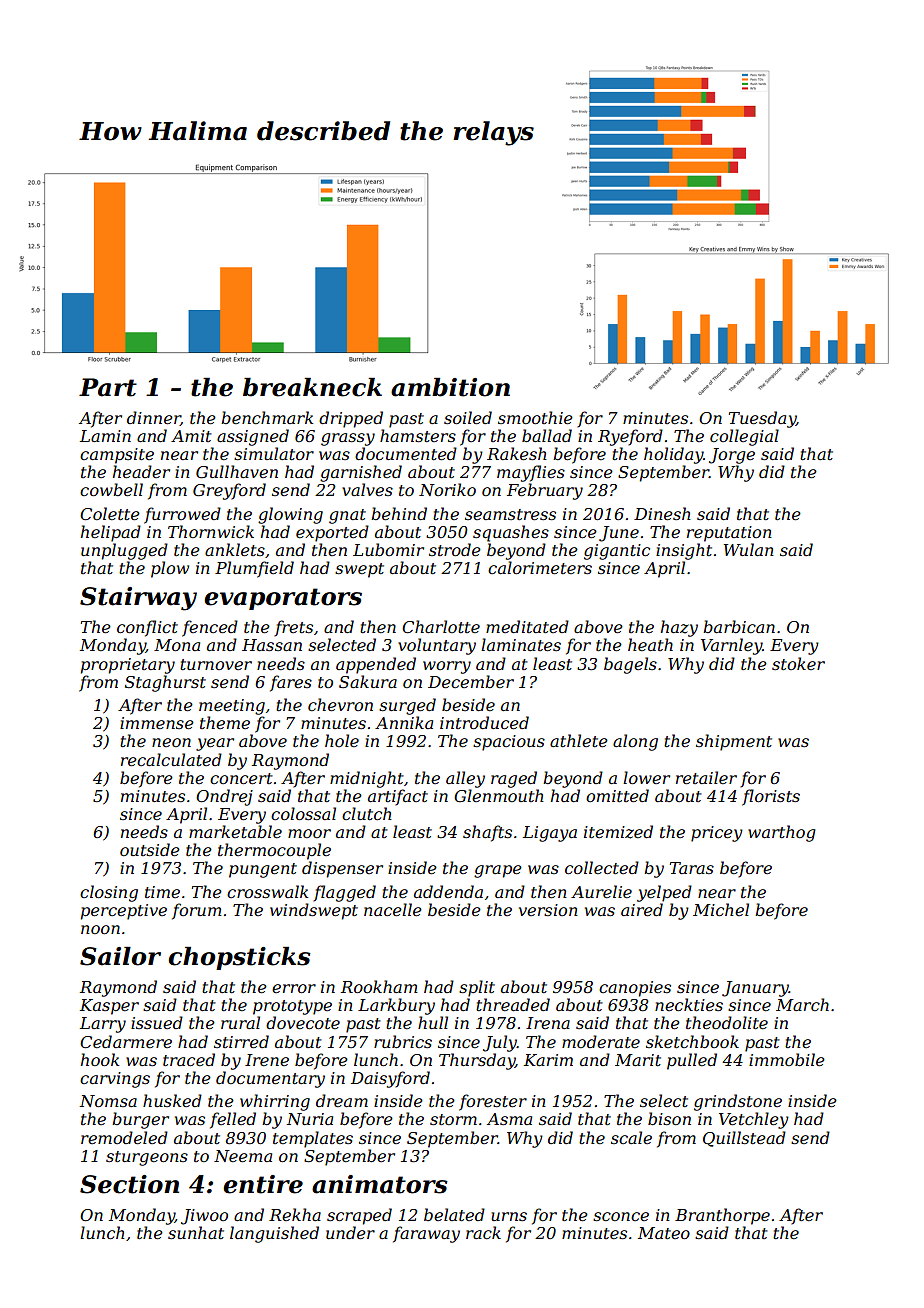  I want to click on appended, so click(376, 665).
